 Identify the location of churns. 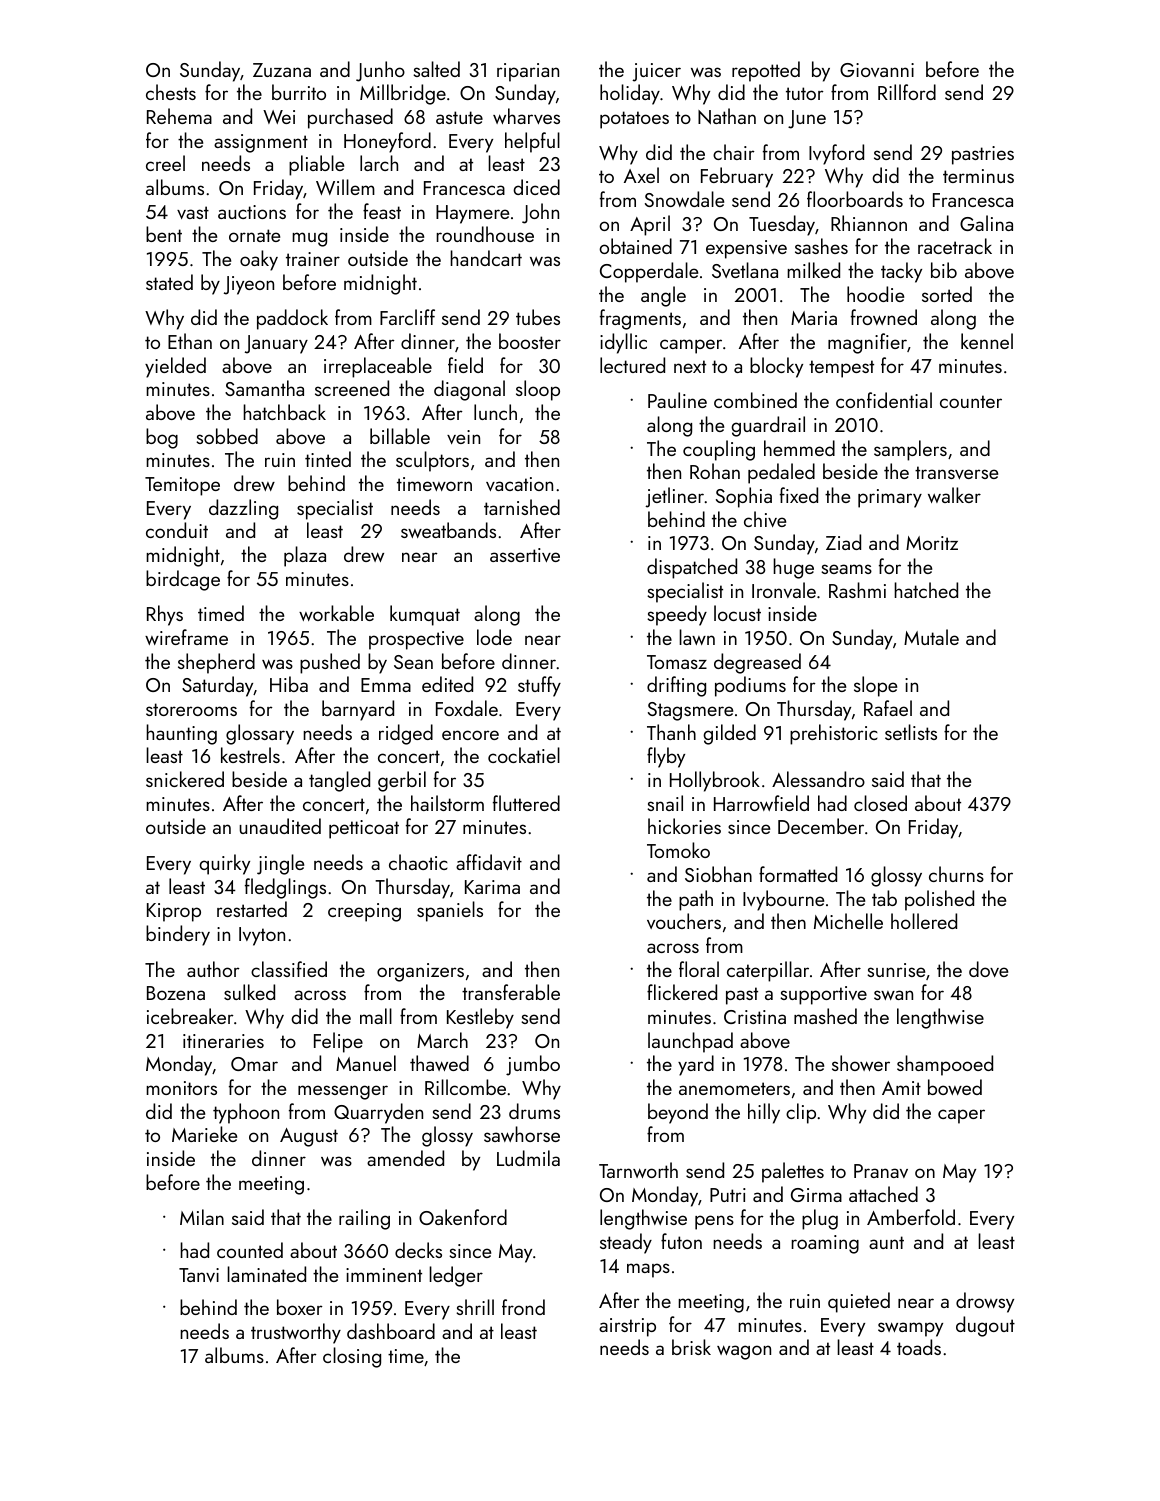
(956, 874).
